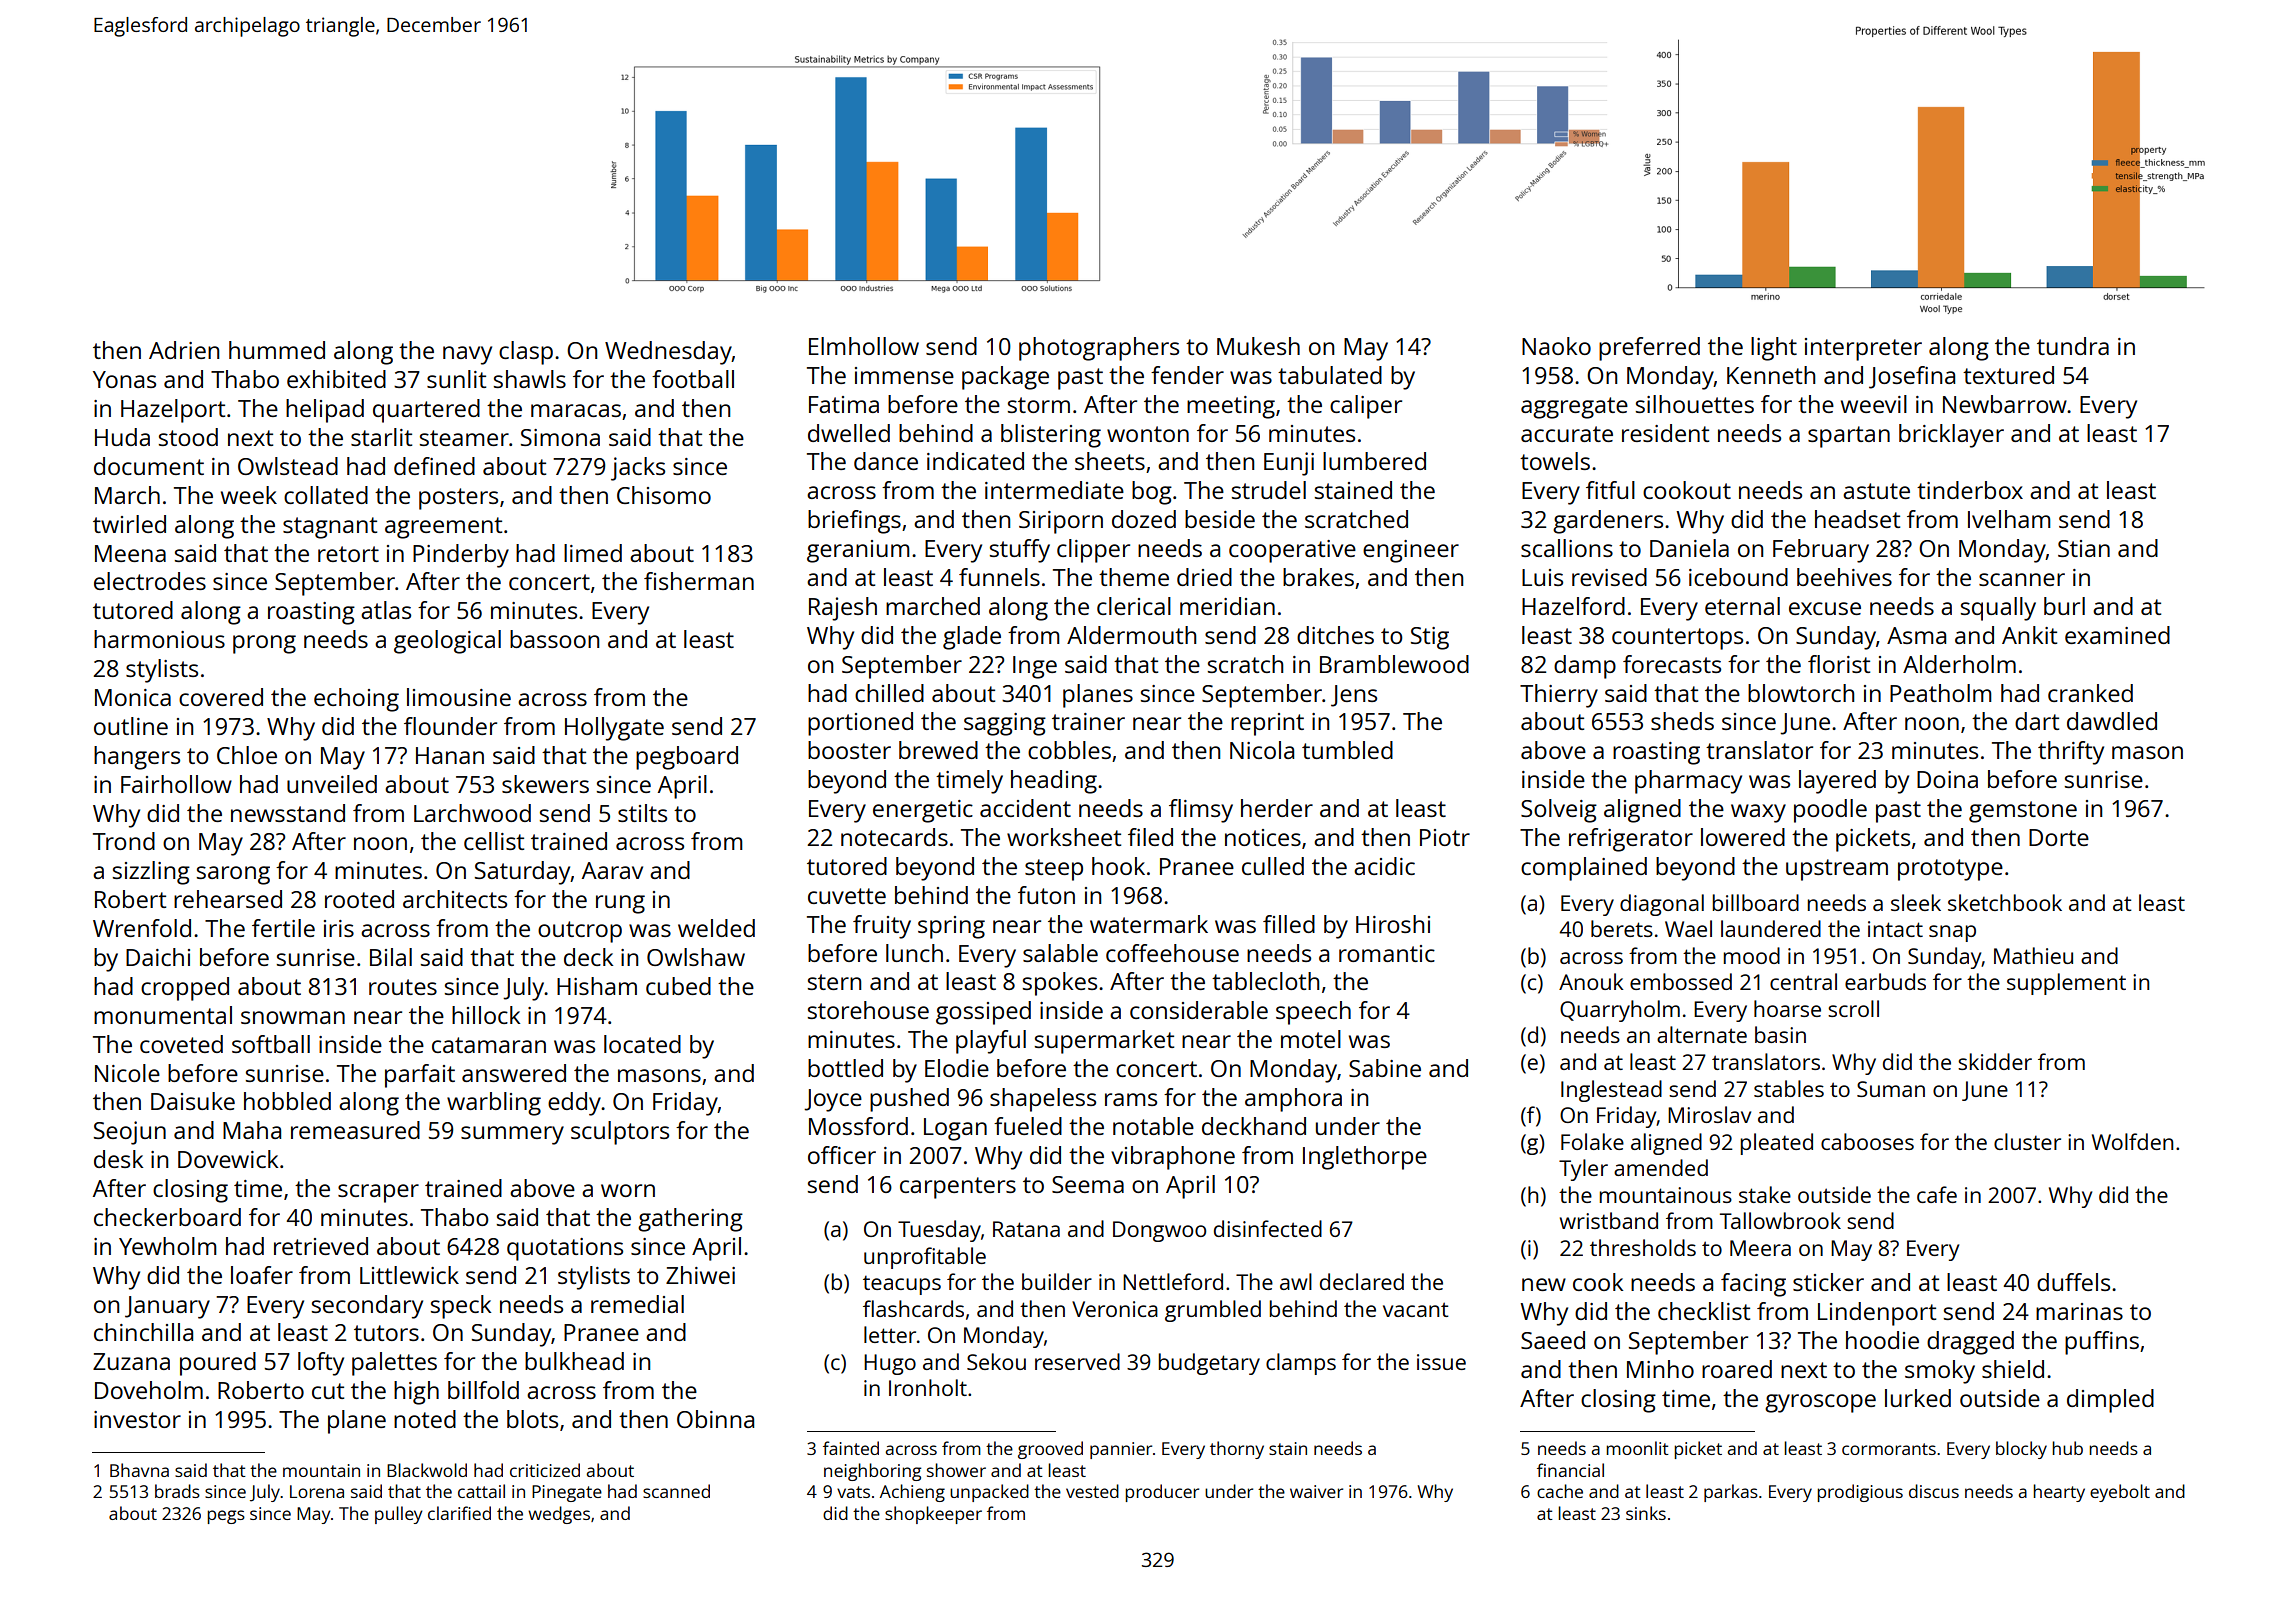 The height and width of the screenshot is (1614, 2282). Describe the element at coordinates (1227, 606) in the screenshot. I see `meridian` at that location.
